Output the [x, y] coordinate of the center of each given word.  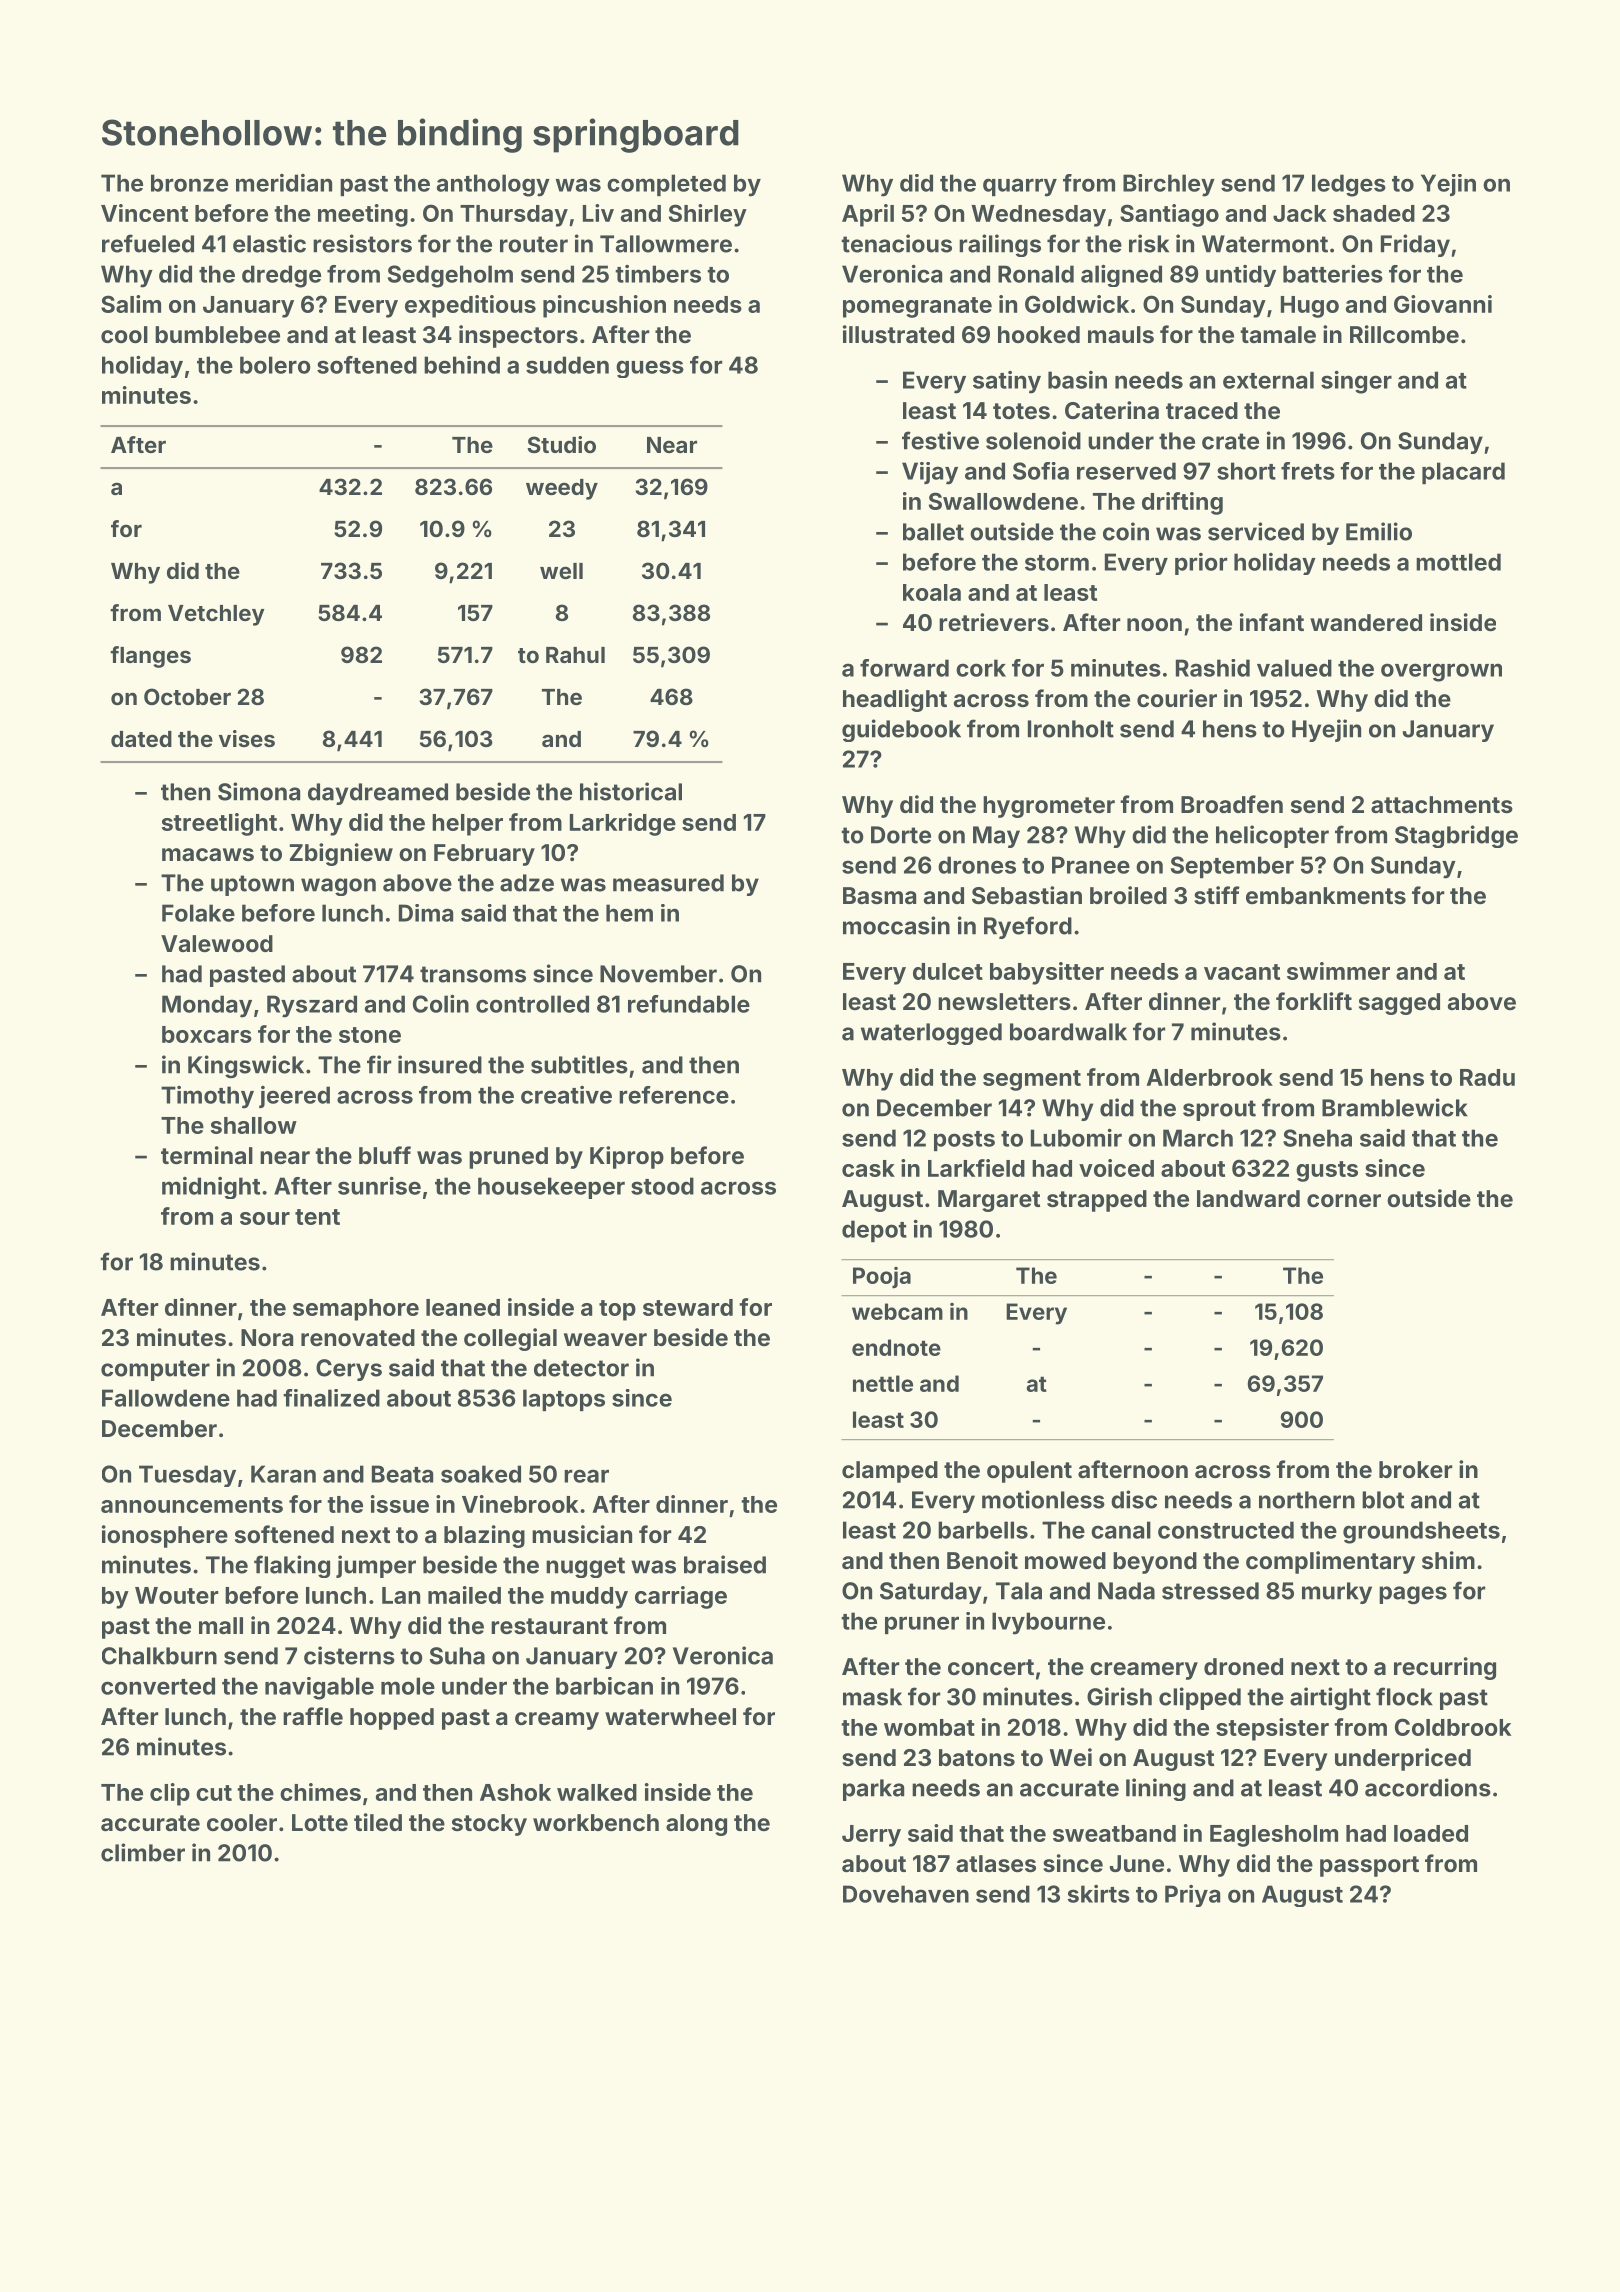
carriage [681, 1597]
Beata [402, 1474]
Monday [207, 1006]
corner [1344, 1200]
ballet [933, 532]
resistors [362, 243]
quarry [1020, 187]
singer [1356, 382]
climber [143, 1852]
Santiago [1169, 215]
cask [868, 1168]
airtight [1330, 1698]
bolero [275, 365]
